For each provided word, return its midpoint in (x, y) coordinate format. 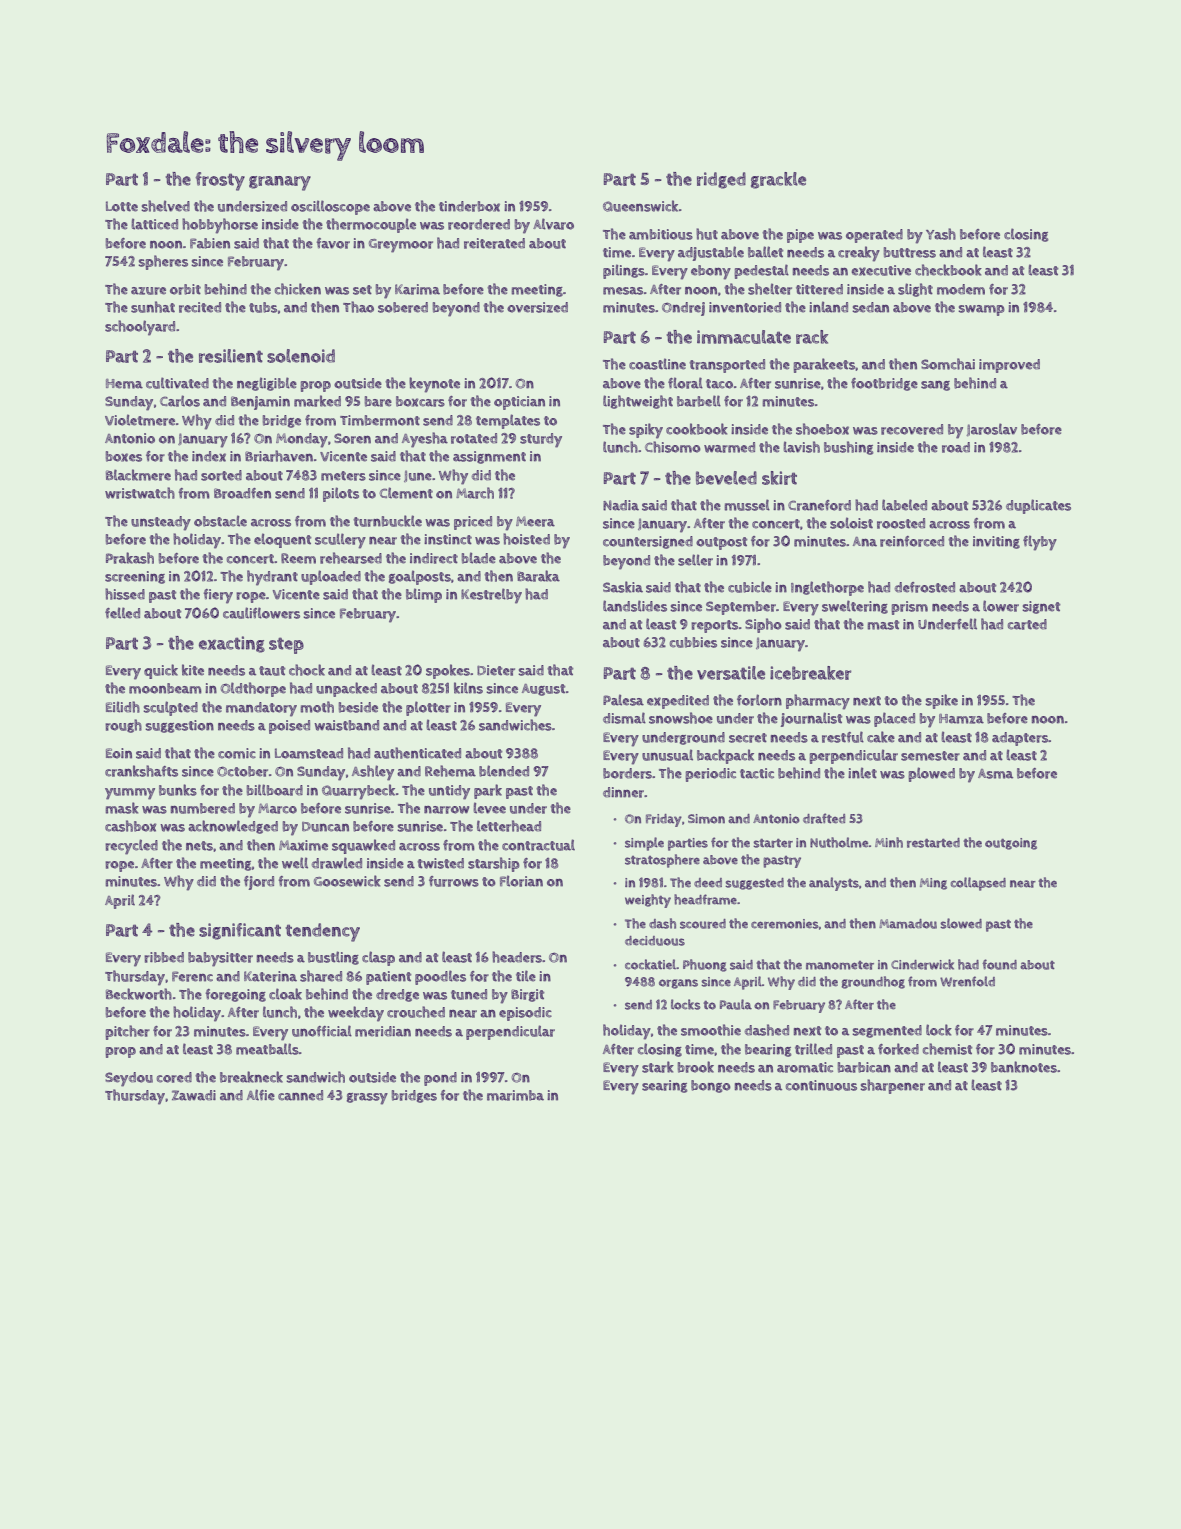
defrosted (925, 587)
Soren (352, 438)
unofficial (322, 1031)
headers (517, 957)
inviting (996, 542)
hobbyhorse (220, 226)
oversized (537, 307)
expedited (678, 702)
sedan (870, 307)
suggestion (179, 726)
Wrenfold (967, 981)
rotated (474, 438)
